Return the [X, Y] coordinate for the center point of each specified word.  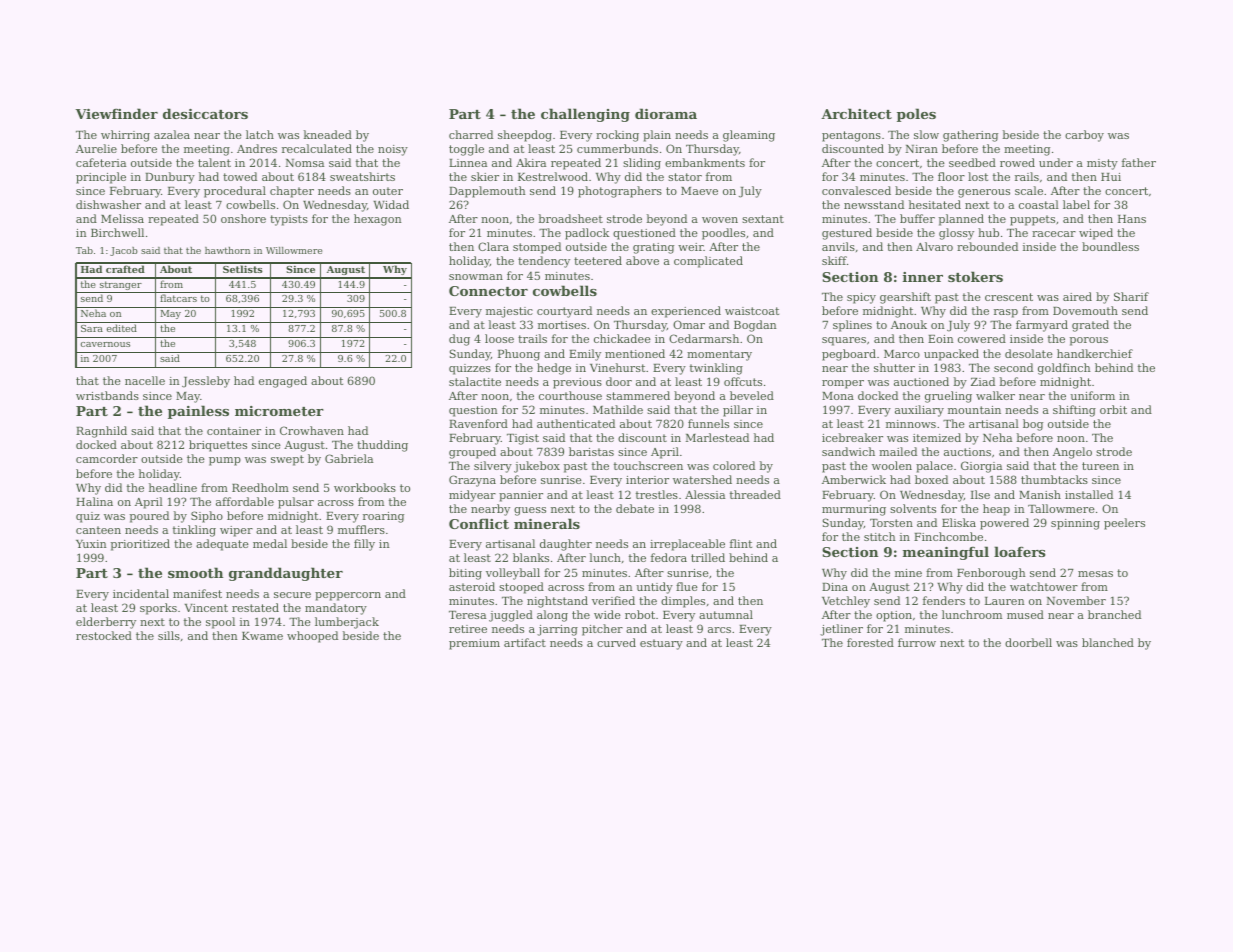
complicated [708, 262]
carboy [1084, 136]
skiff [834, 260]
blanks [531, 557]
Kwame [262, 636]
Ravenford [478, 423]
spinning [1075, 524]
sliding [642, 164]
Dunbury [170, 178]
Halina [94, 501]
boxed [931, 479]
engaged [283, 382]
